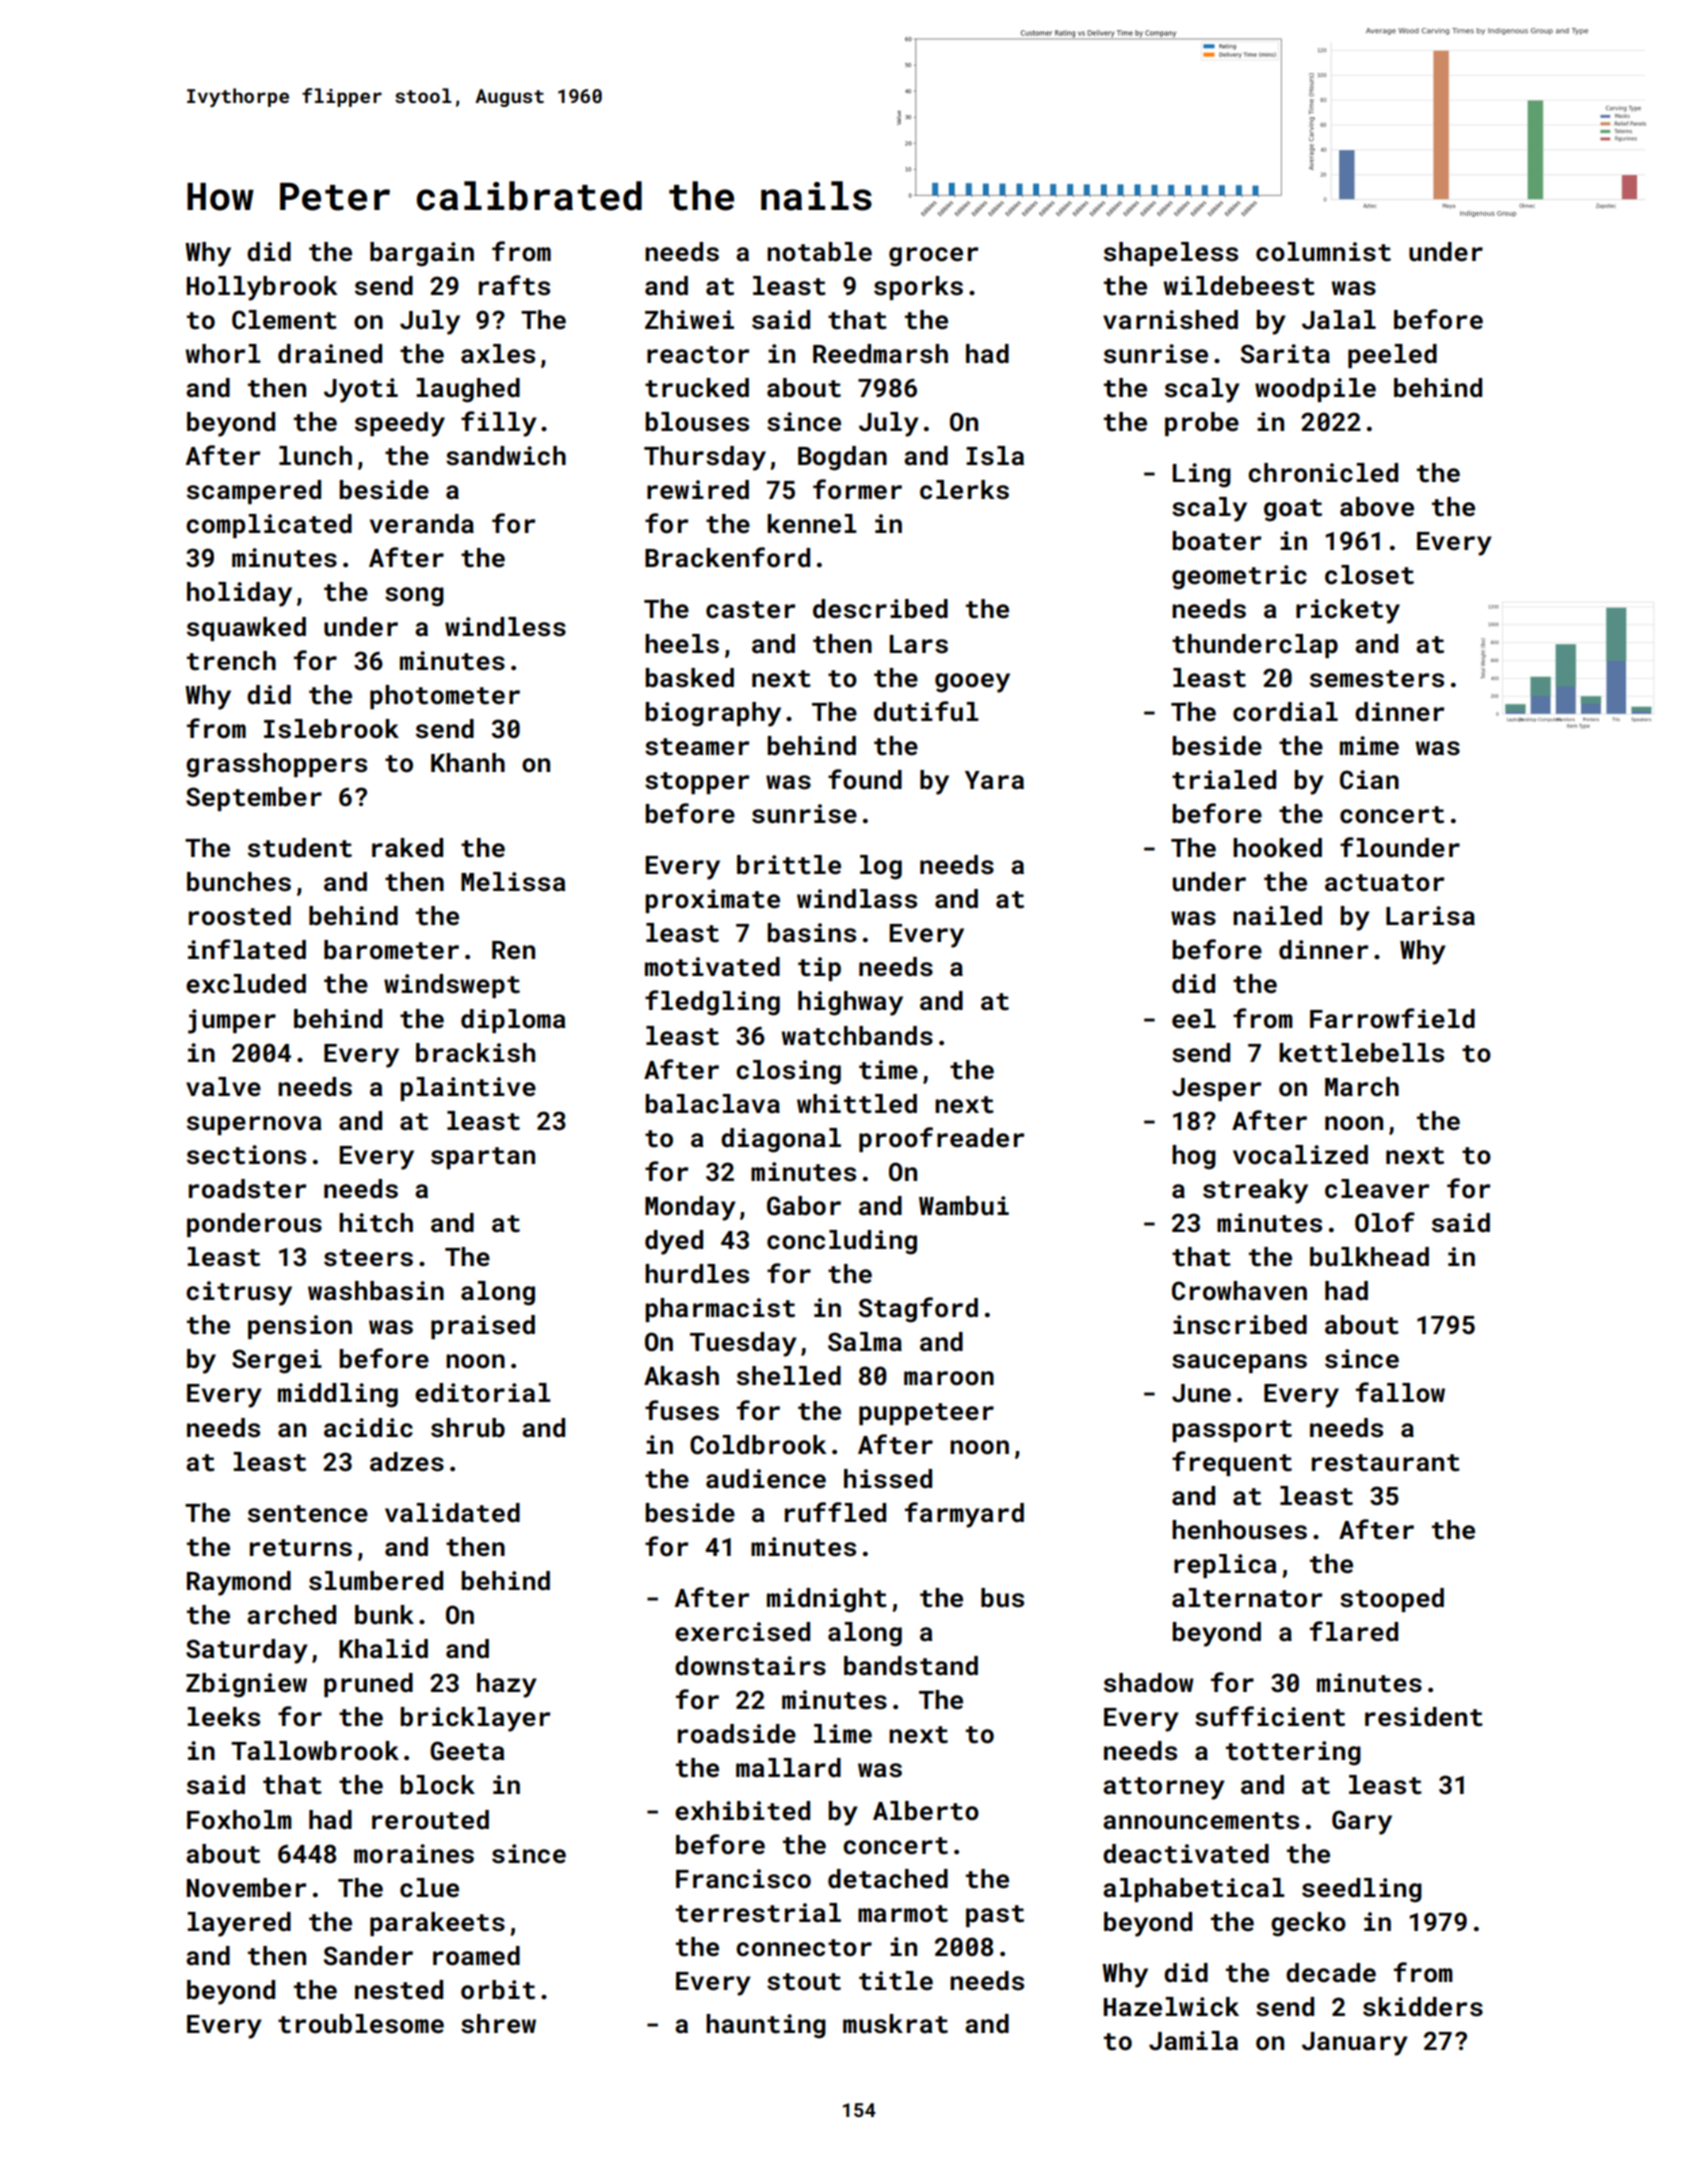 The height and width of the screenshot is (2178, 1683). Describe the element at coordinates (698, 355) in the screenshot. I see `reactor` at that location.
